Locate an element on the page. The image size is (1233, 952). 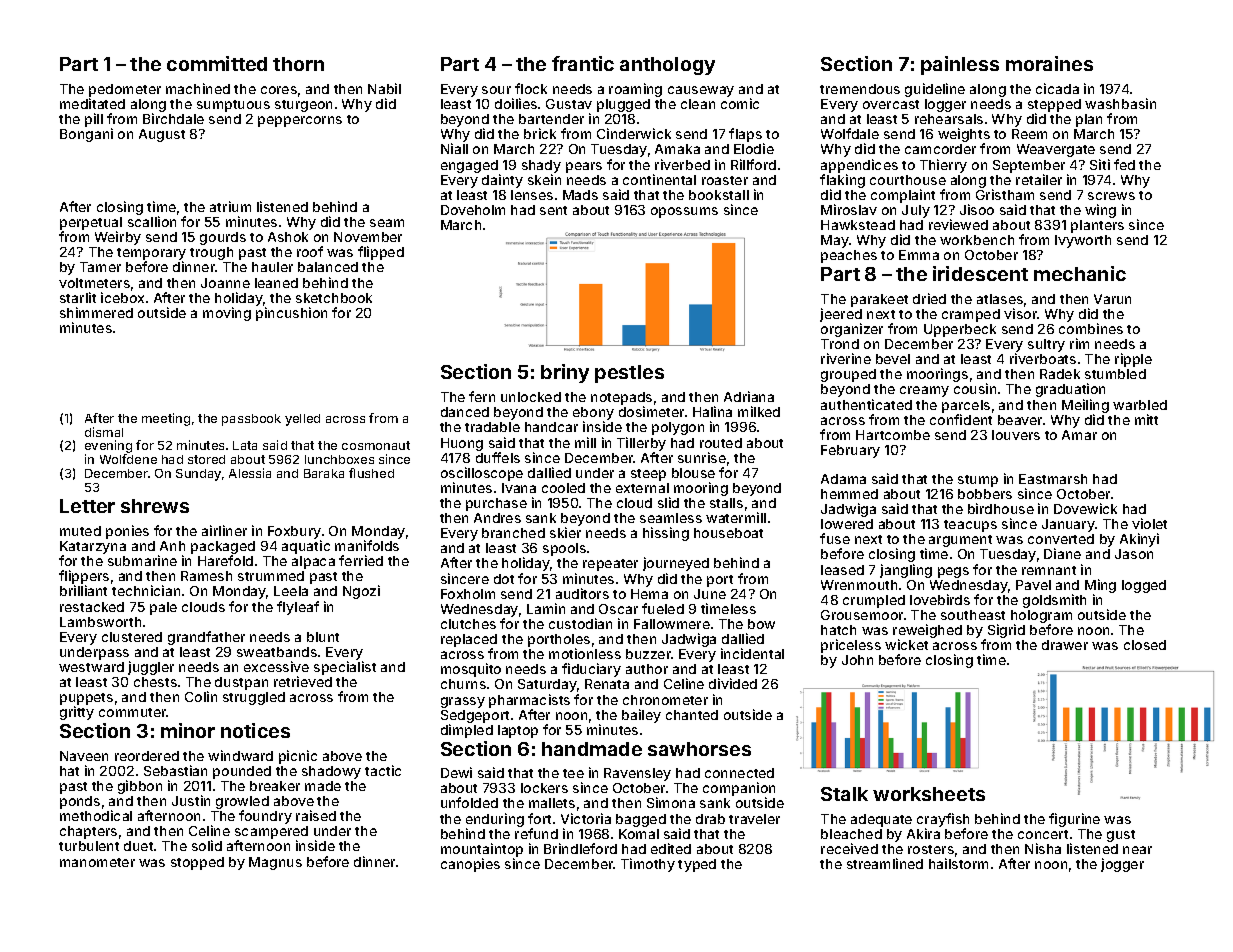
windward is located at coordinates (240, 755).
